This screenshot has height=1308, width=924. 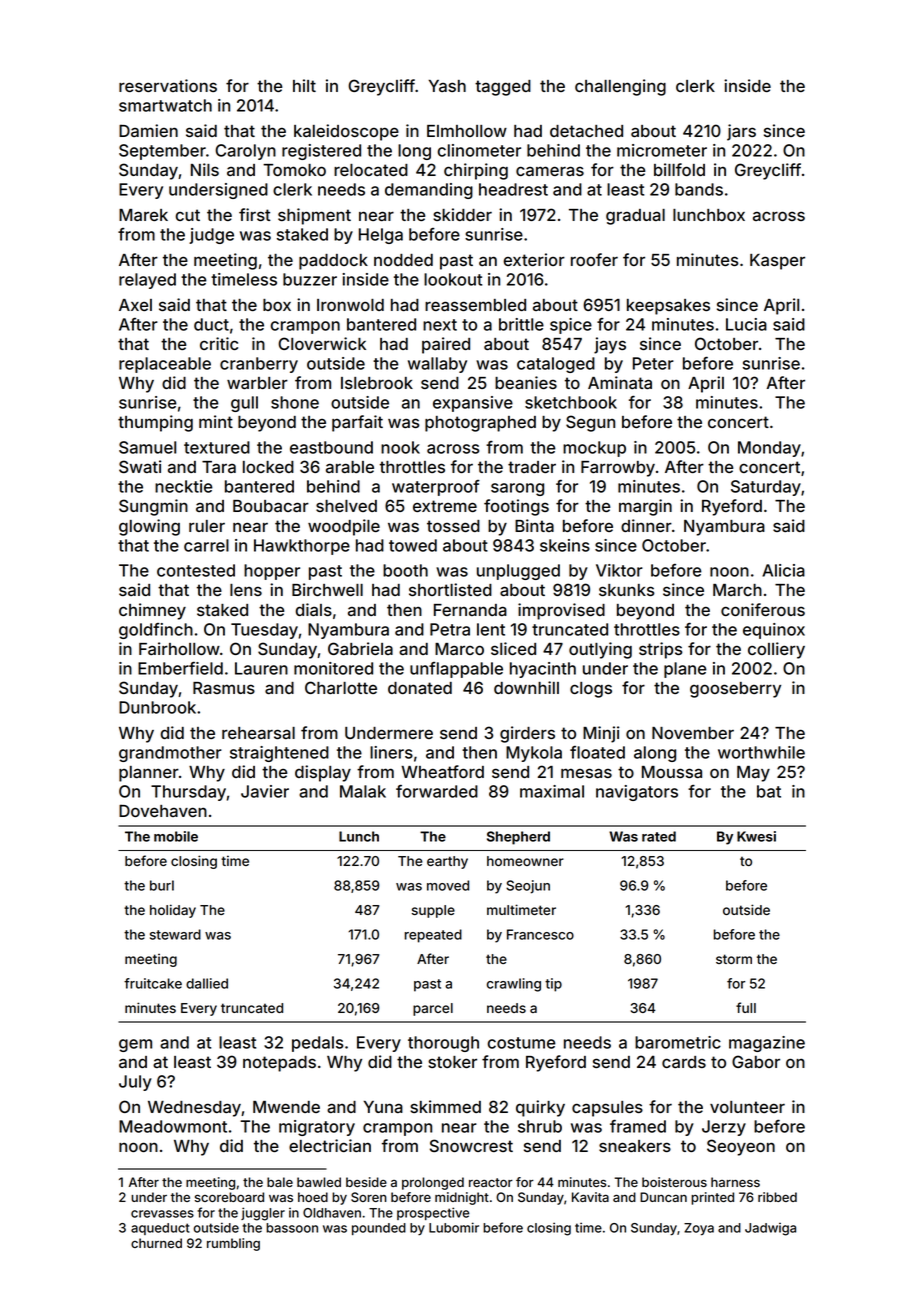 What do you see at coordinates (153, 983) in the screenshot?
I see `fruitcake` at bounding box center [153, 983].
